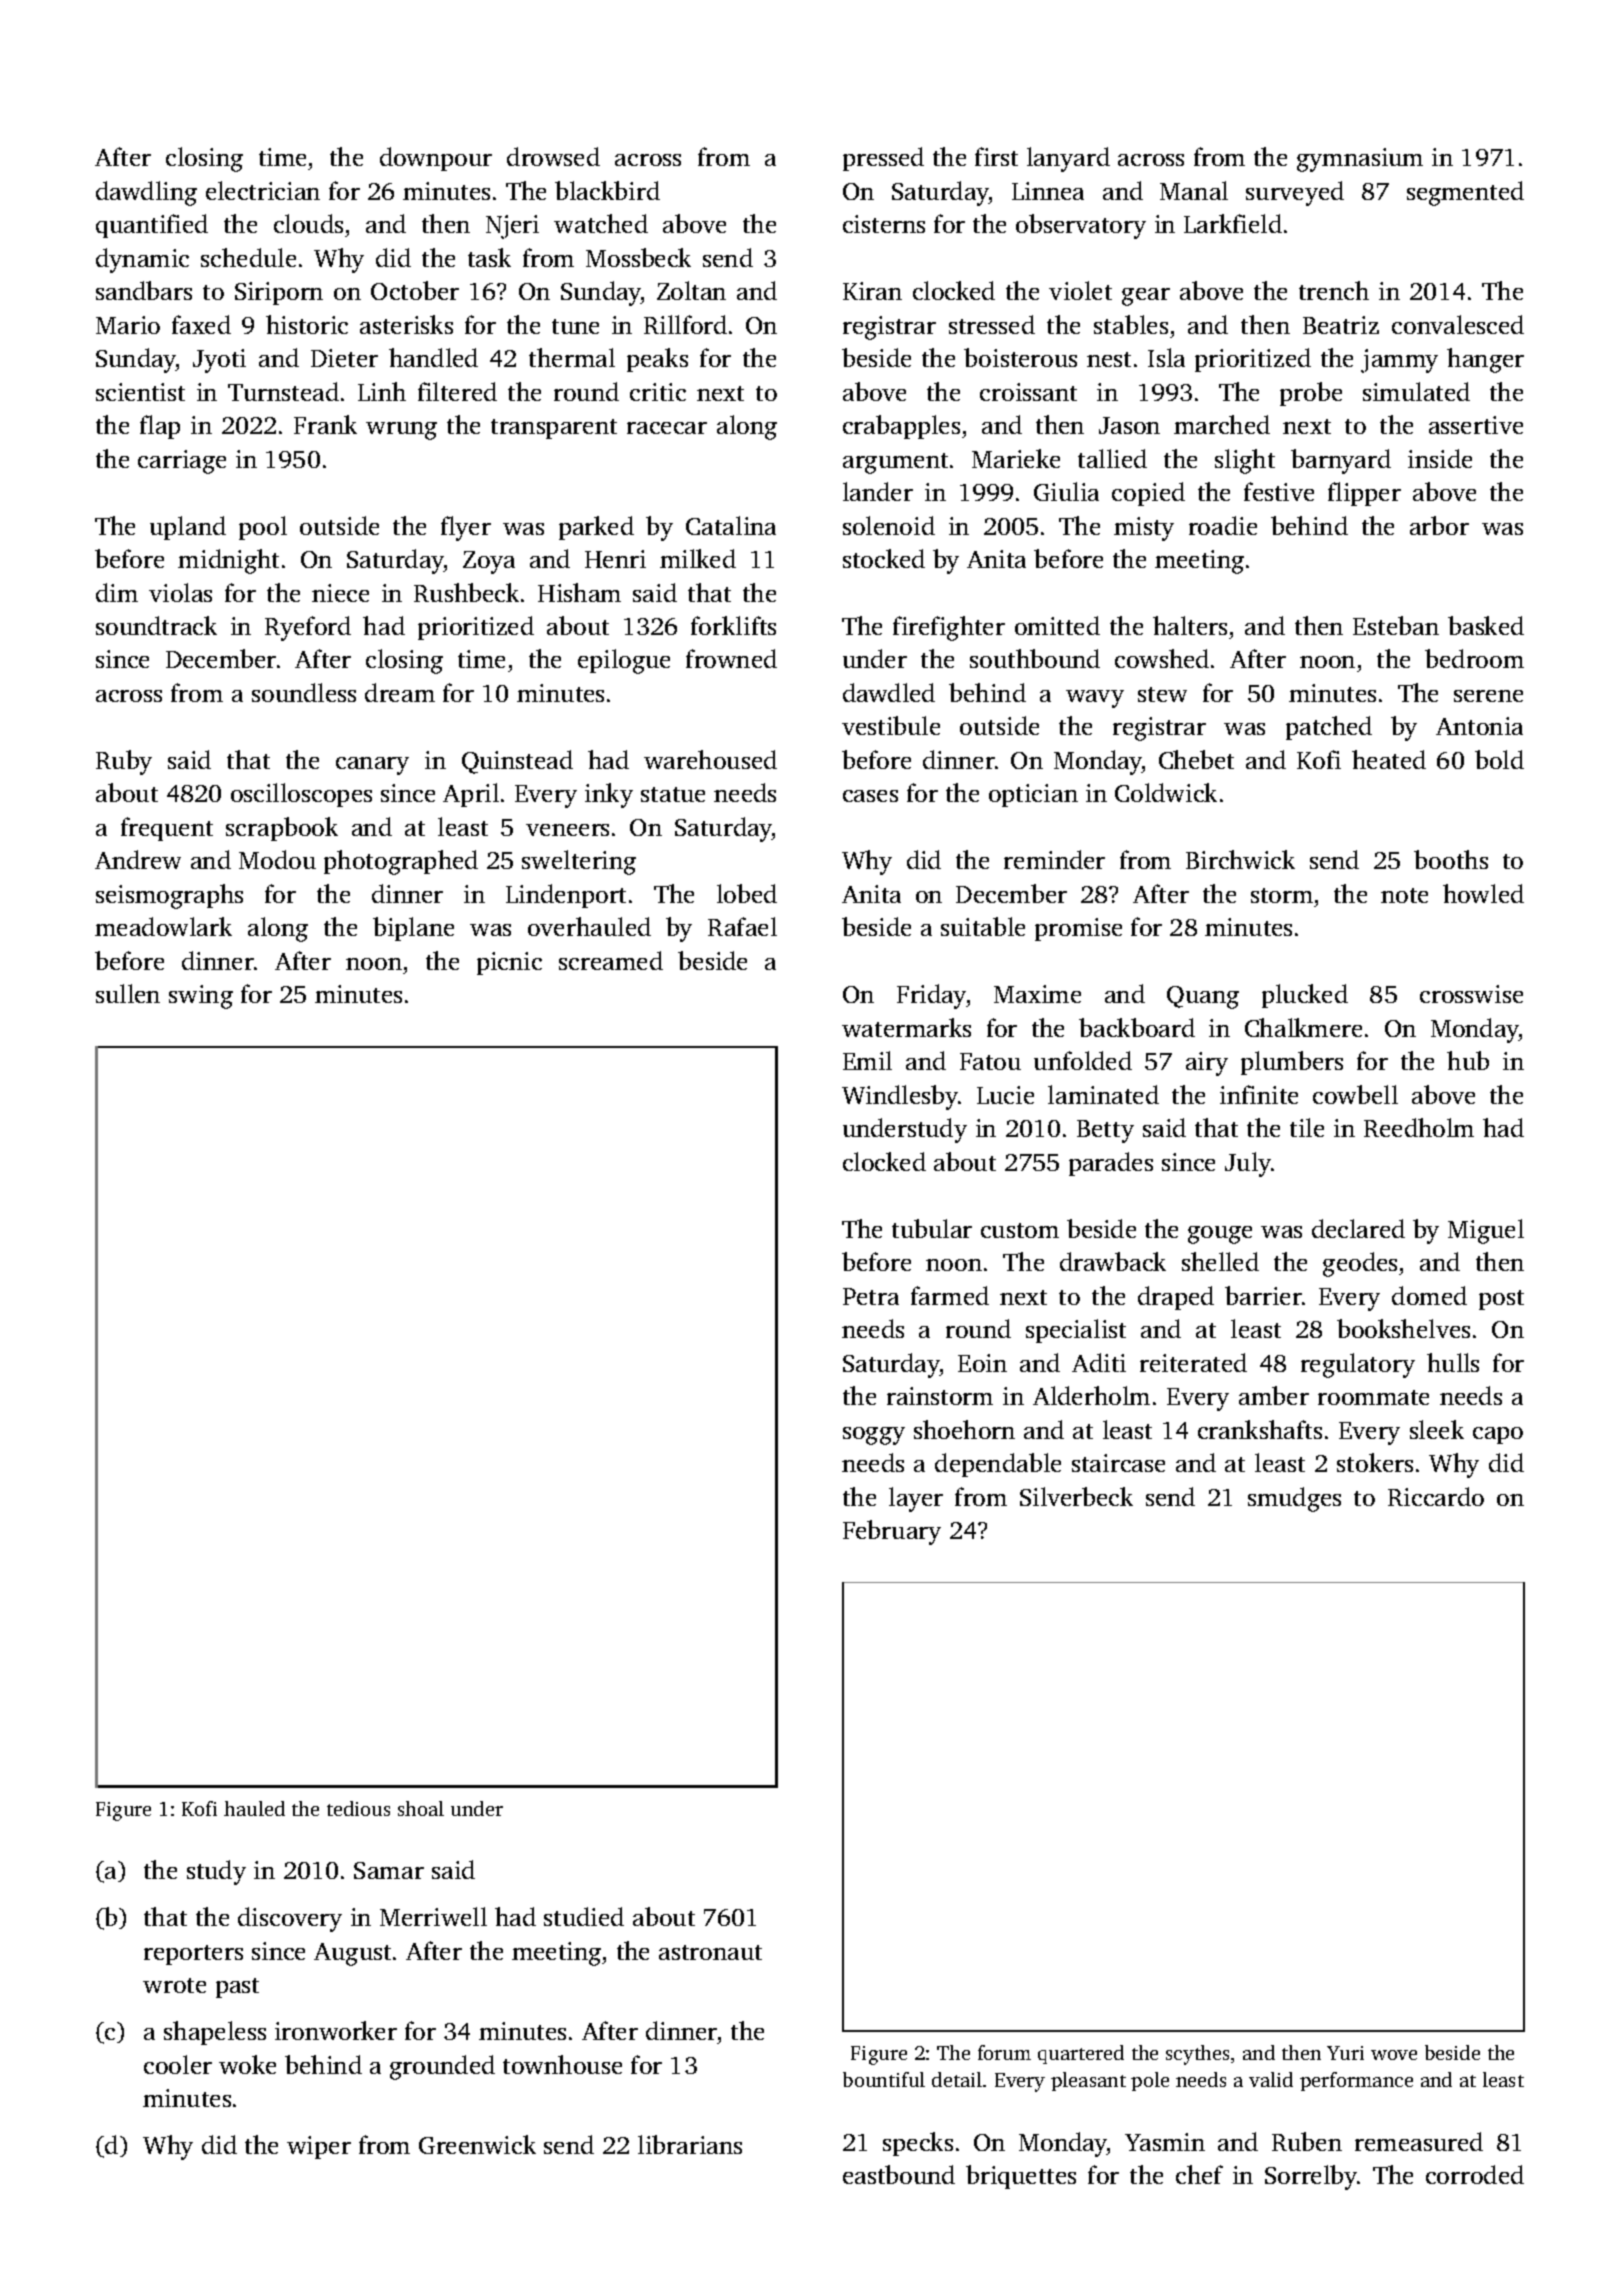 This image has height=2292, width=1620. What do you see at coordinates (124, 762) in the image?
I see `Ruby` at bounding box center [124, 762].
